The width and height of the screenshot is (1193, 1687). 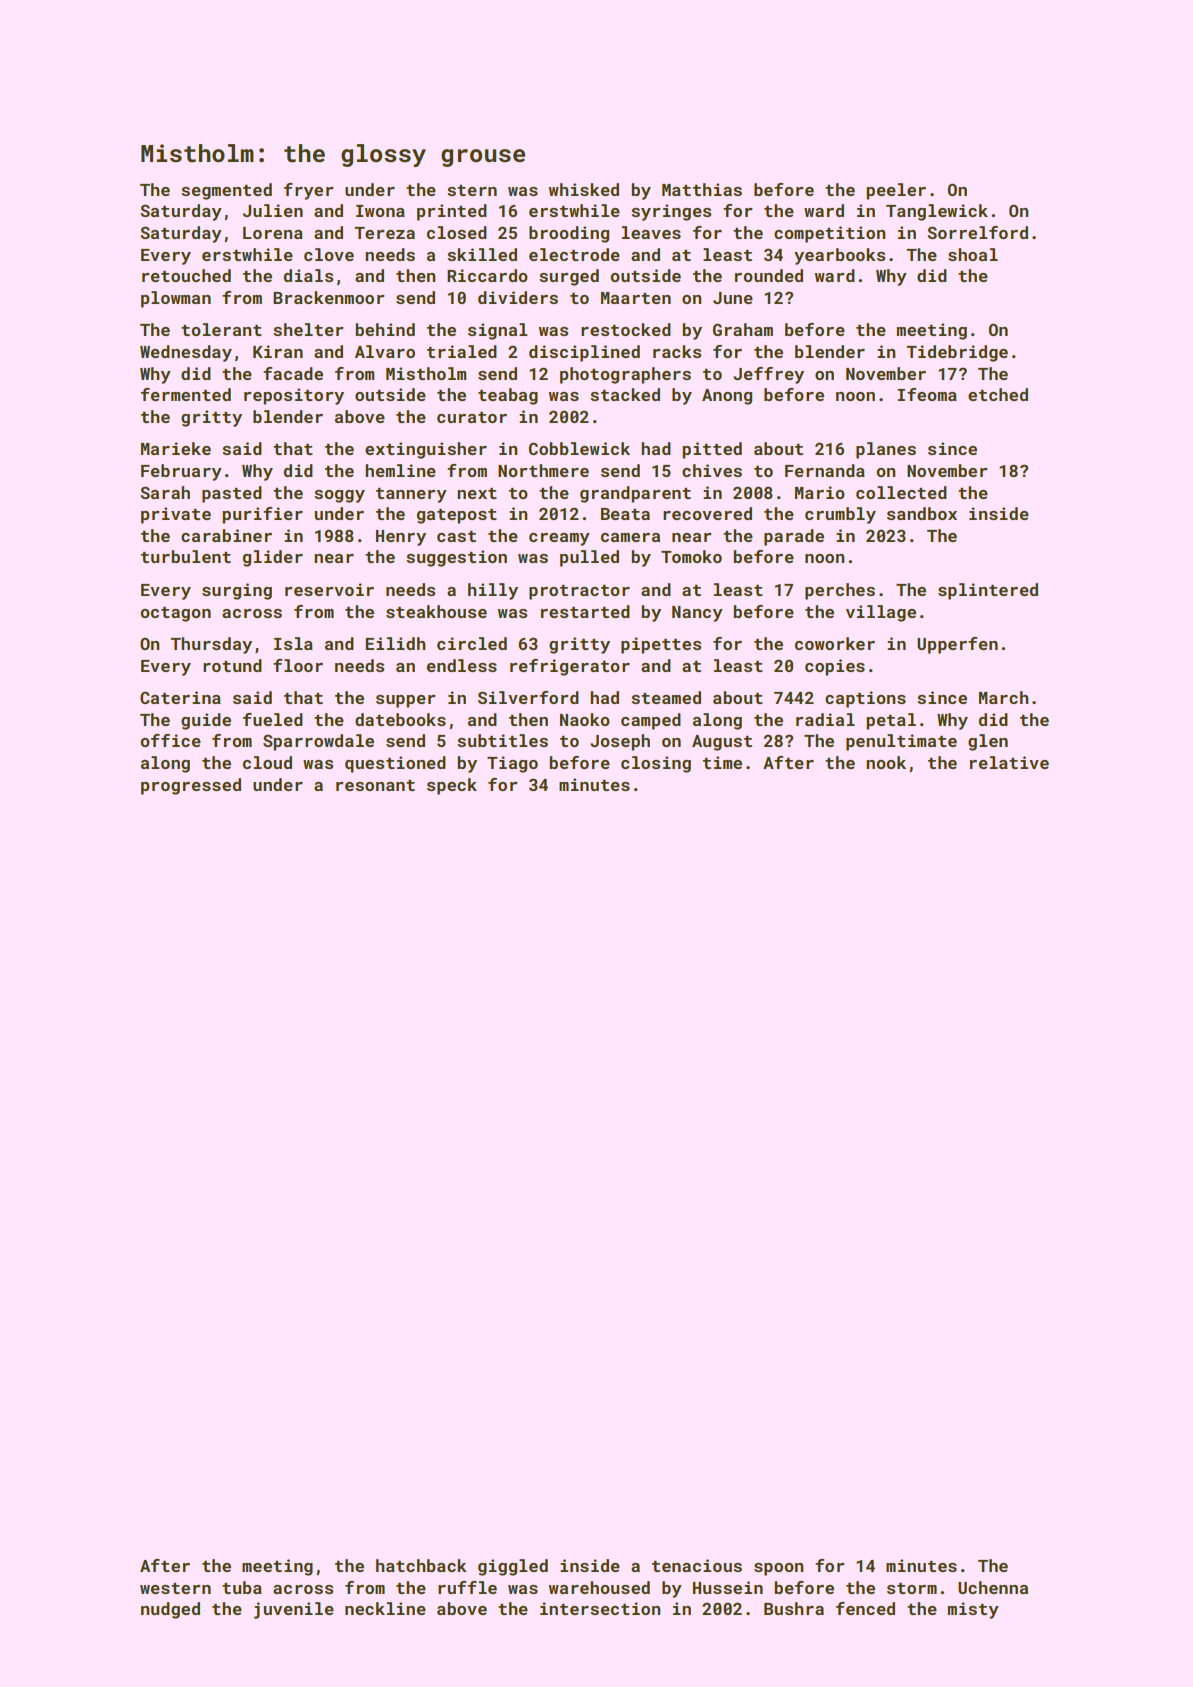 What do you see at coordinates (452, 212) in the screenshot?
I see `printed` at bounding box center [452, 212].
